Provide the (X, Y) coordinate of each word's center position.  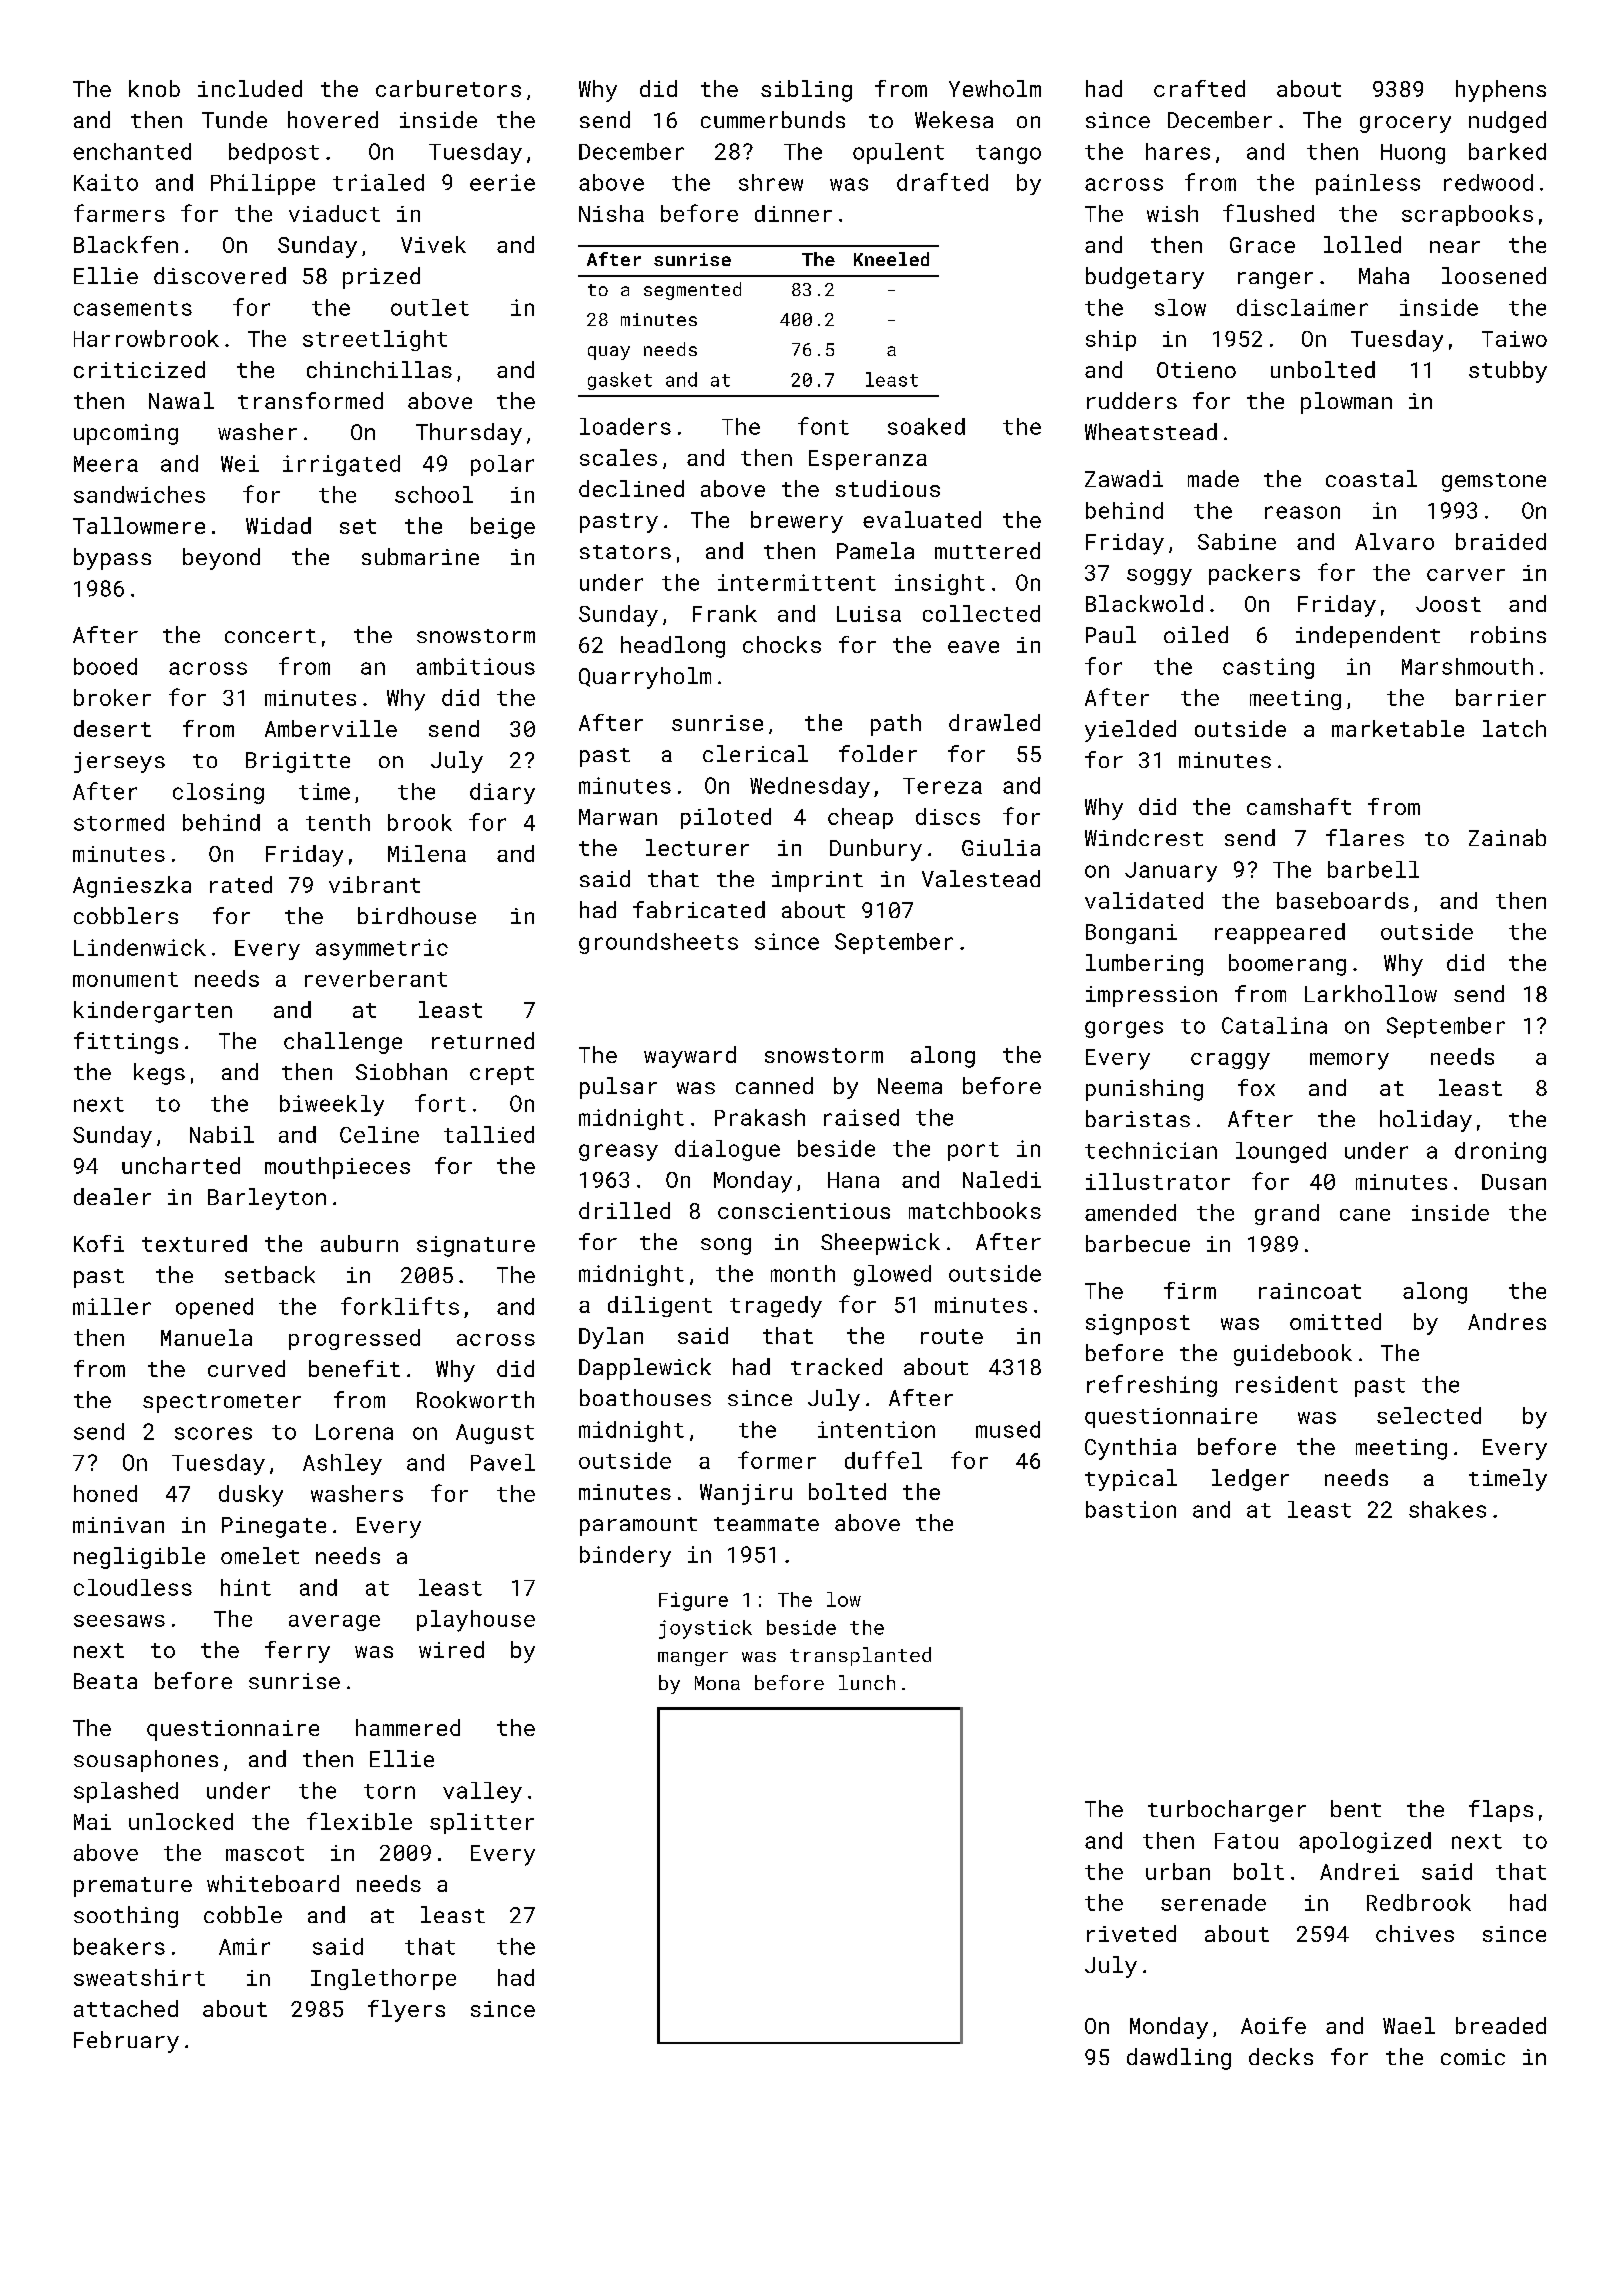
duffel (883, 1460)
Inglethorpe (383, 1979)
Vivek (433, 244)
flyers (406, 2011)
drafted (942, 182)
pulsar (618, 1088)
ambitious (476, 666)
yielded (1130, 731)
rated (241, 884)
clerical (755, 753)
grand (1287, 1214)
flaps (1501, 1811)
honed (105, 1493)
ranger (1275, 280)
